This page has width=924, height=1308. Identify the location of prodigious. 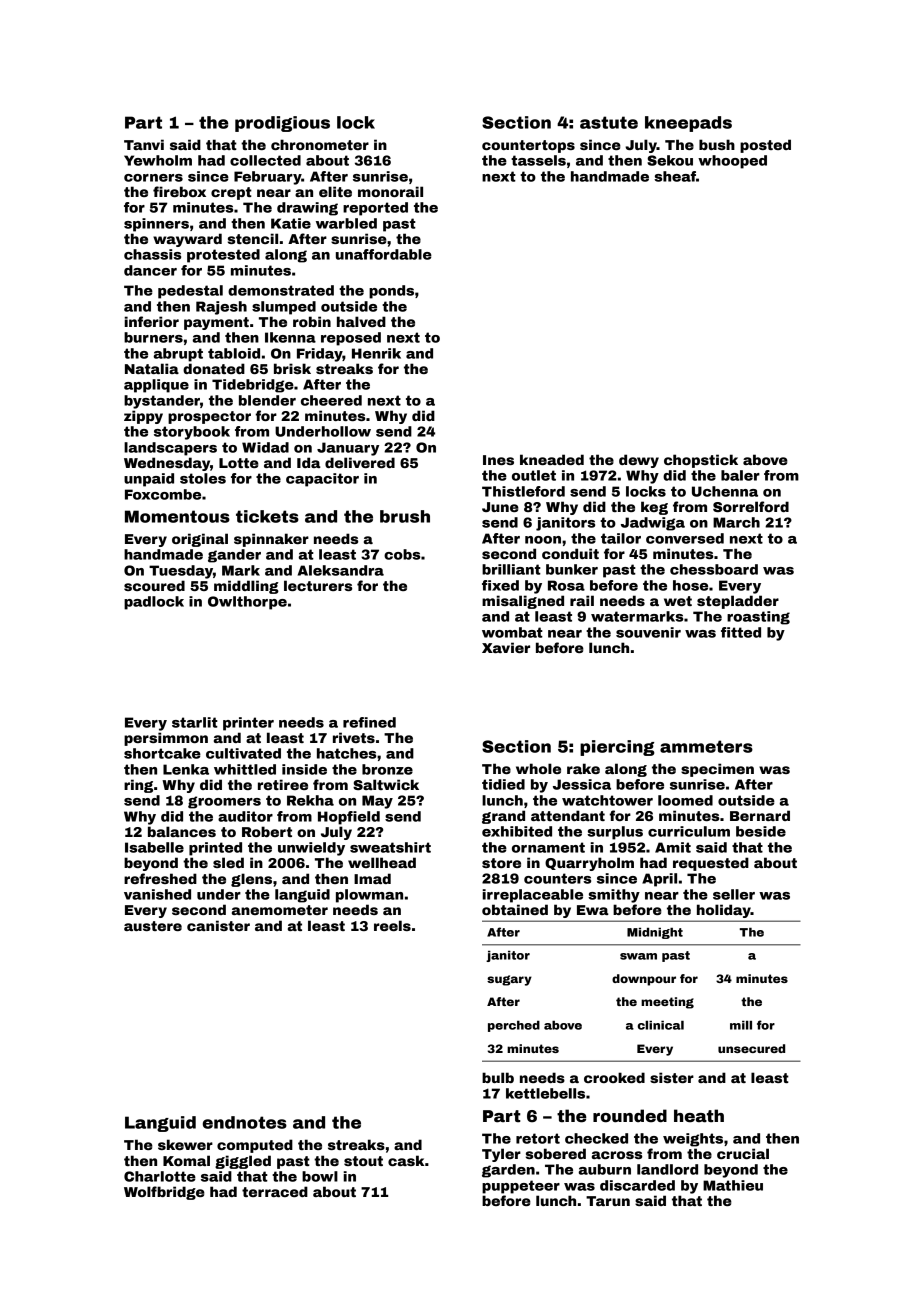
(282, 124).
